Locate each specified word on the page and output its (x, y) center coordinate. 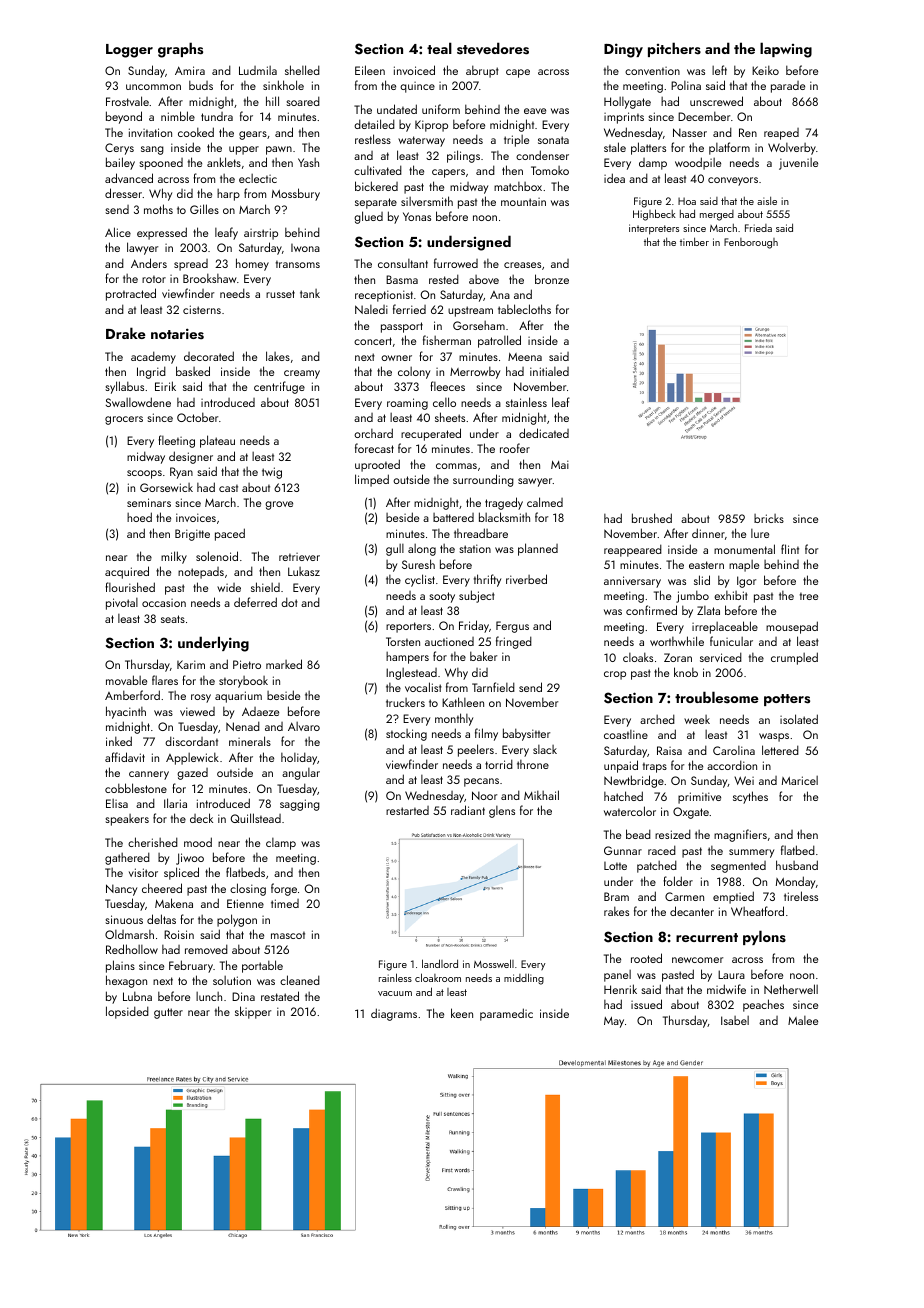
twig (272, 473)
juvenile (798, 164)
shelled (302, 70)
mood (198, 842)
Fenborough (751, 243)
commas (456, 466)
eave (535, 111)
